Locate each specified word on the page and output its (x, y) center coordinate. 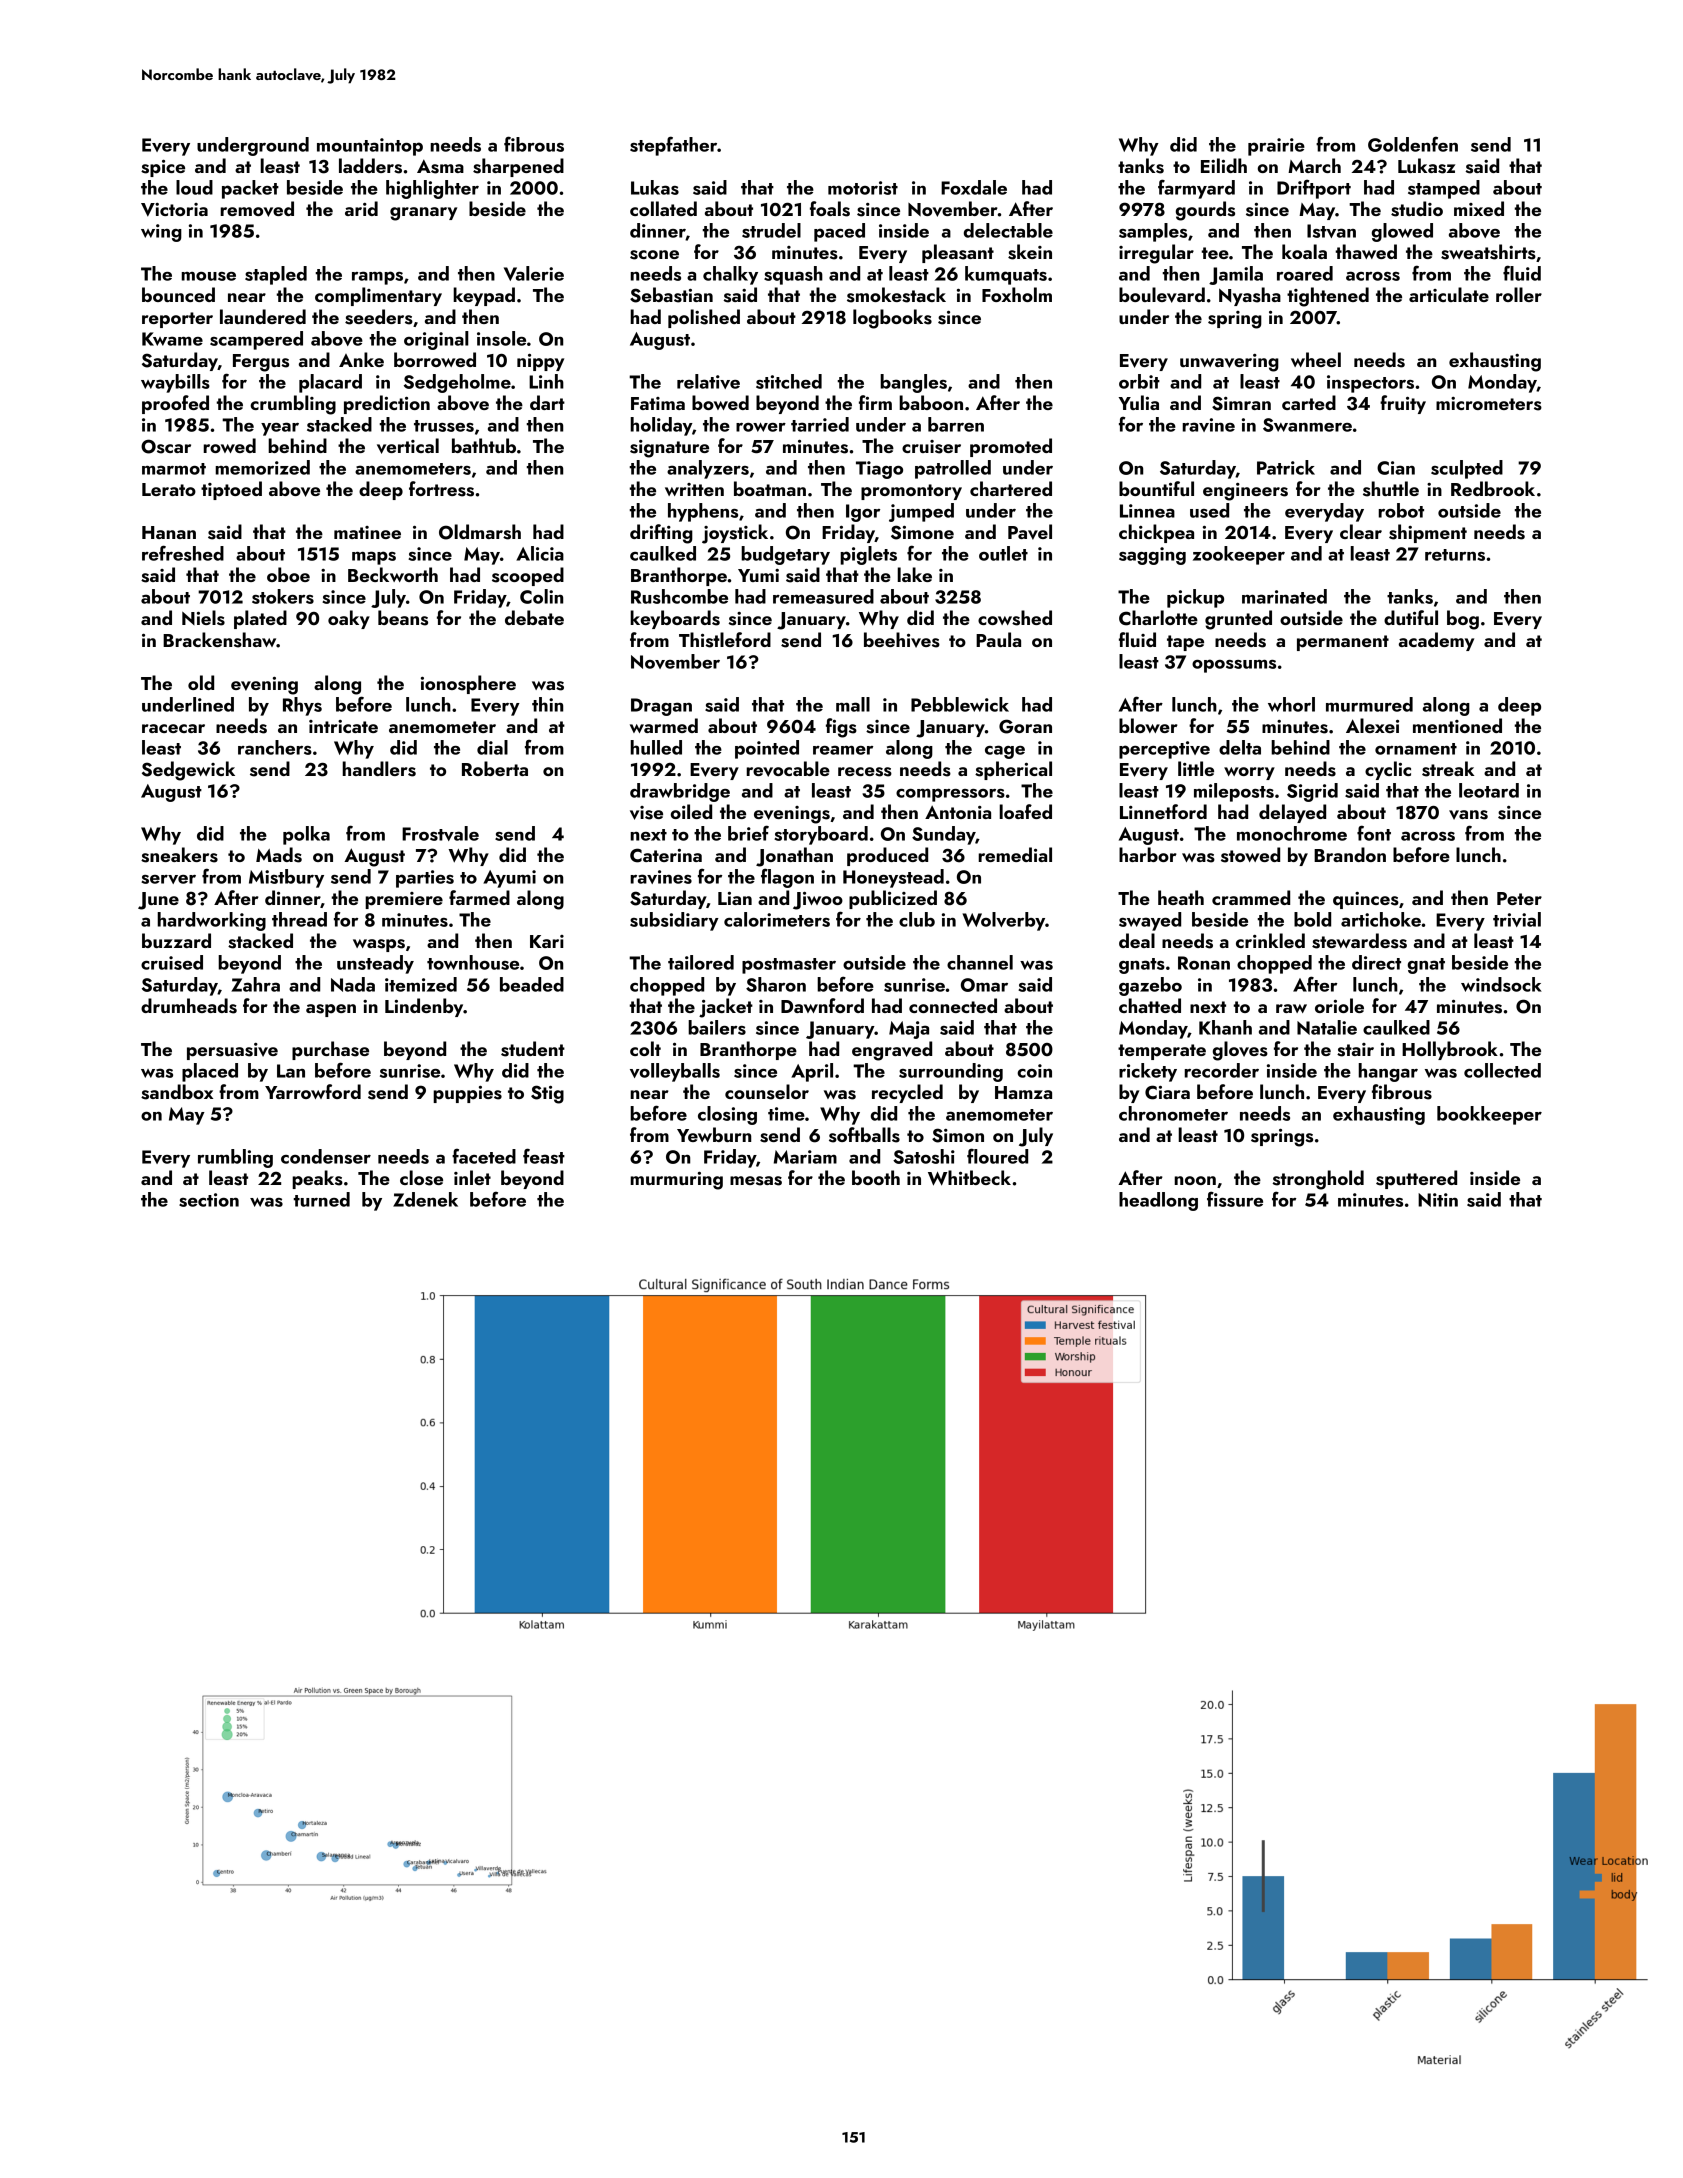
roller (1519, 294)
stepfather (673, 146)
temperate (1162, 1052)
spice (163, 168)
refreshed (183, 553)
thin (547, 704)
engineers (1245, 492)
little (1196, 768)
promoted (1011, 447)
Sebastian (671, 295)
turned (321, 1199)
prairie (1276, 147)
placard (330, 383)
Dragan (661, 707)
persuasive (232, 1051)
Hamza (1023, 1092)
